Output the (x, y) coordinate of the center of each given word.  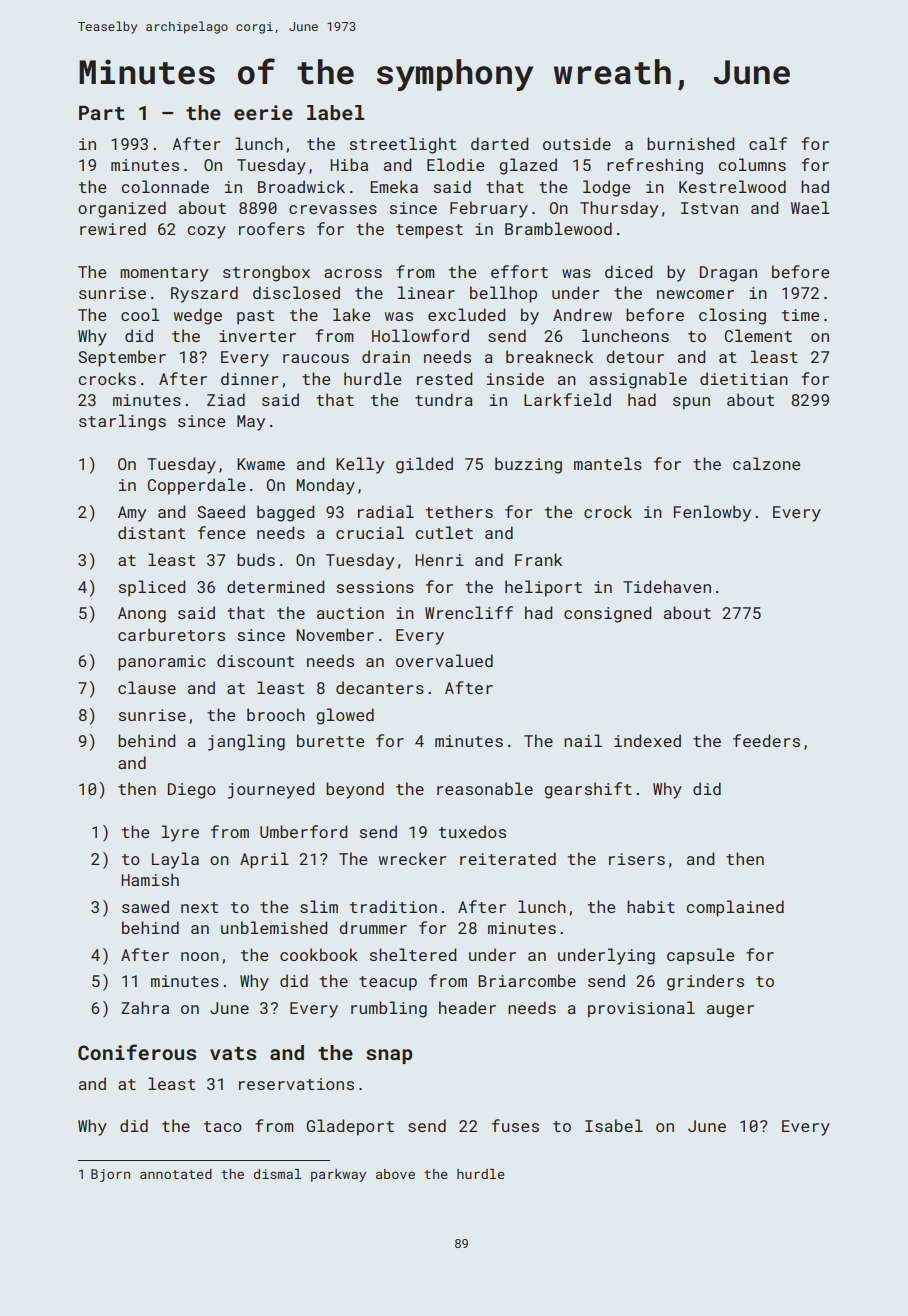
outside (577, 143)
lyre (180, 833)
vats (233, 1053)
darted (499, 143)
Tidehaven (667, 586)
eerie (263, 112)
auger (730, 1011)
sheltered (413, 954)
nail (583, 740)
